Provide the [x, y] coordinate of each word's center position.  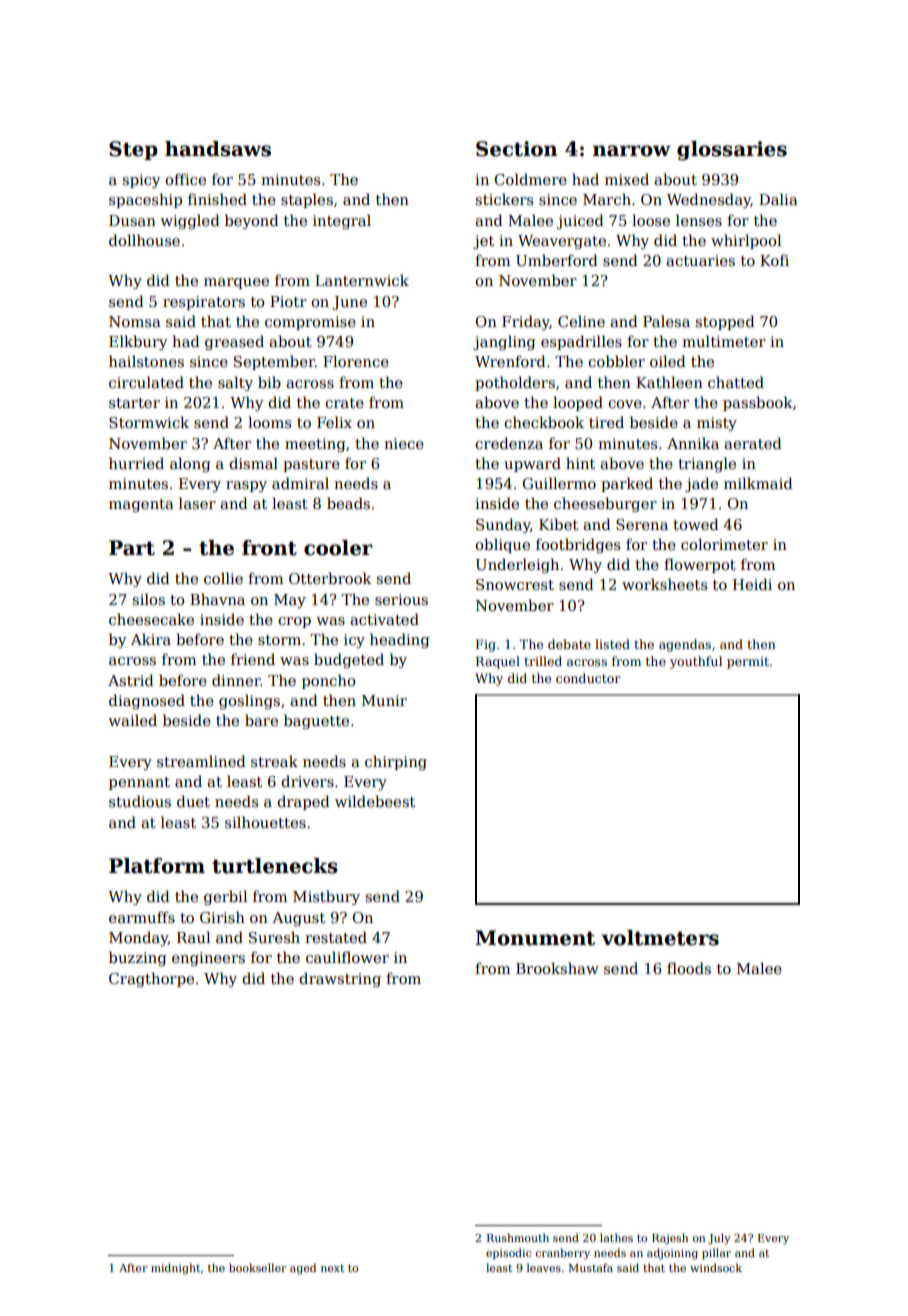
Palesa [666, 321]
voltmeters [660, 938]
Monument [535, 938]
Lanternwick [362, 280]
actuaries [700, 260]
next [332, 1268]
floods [689, 968]
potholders [515, 383]
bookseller [257, 1267]
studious [140, 801]
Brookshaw [557, 968]
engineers [208, 959]
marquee [236, 283]
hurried [136, 463]
